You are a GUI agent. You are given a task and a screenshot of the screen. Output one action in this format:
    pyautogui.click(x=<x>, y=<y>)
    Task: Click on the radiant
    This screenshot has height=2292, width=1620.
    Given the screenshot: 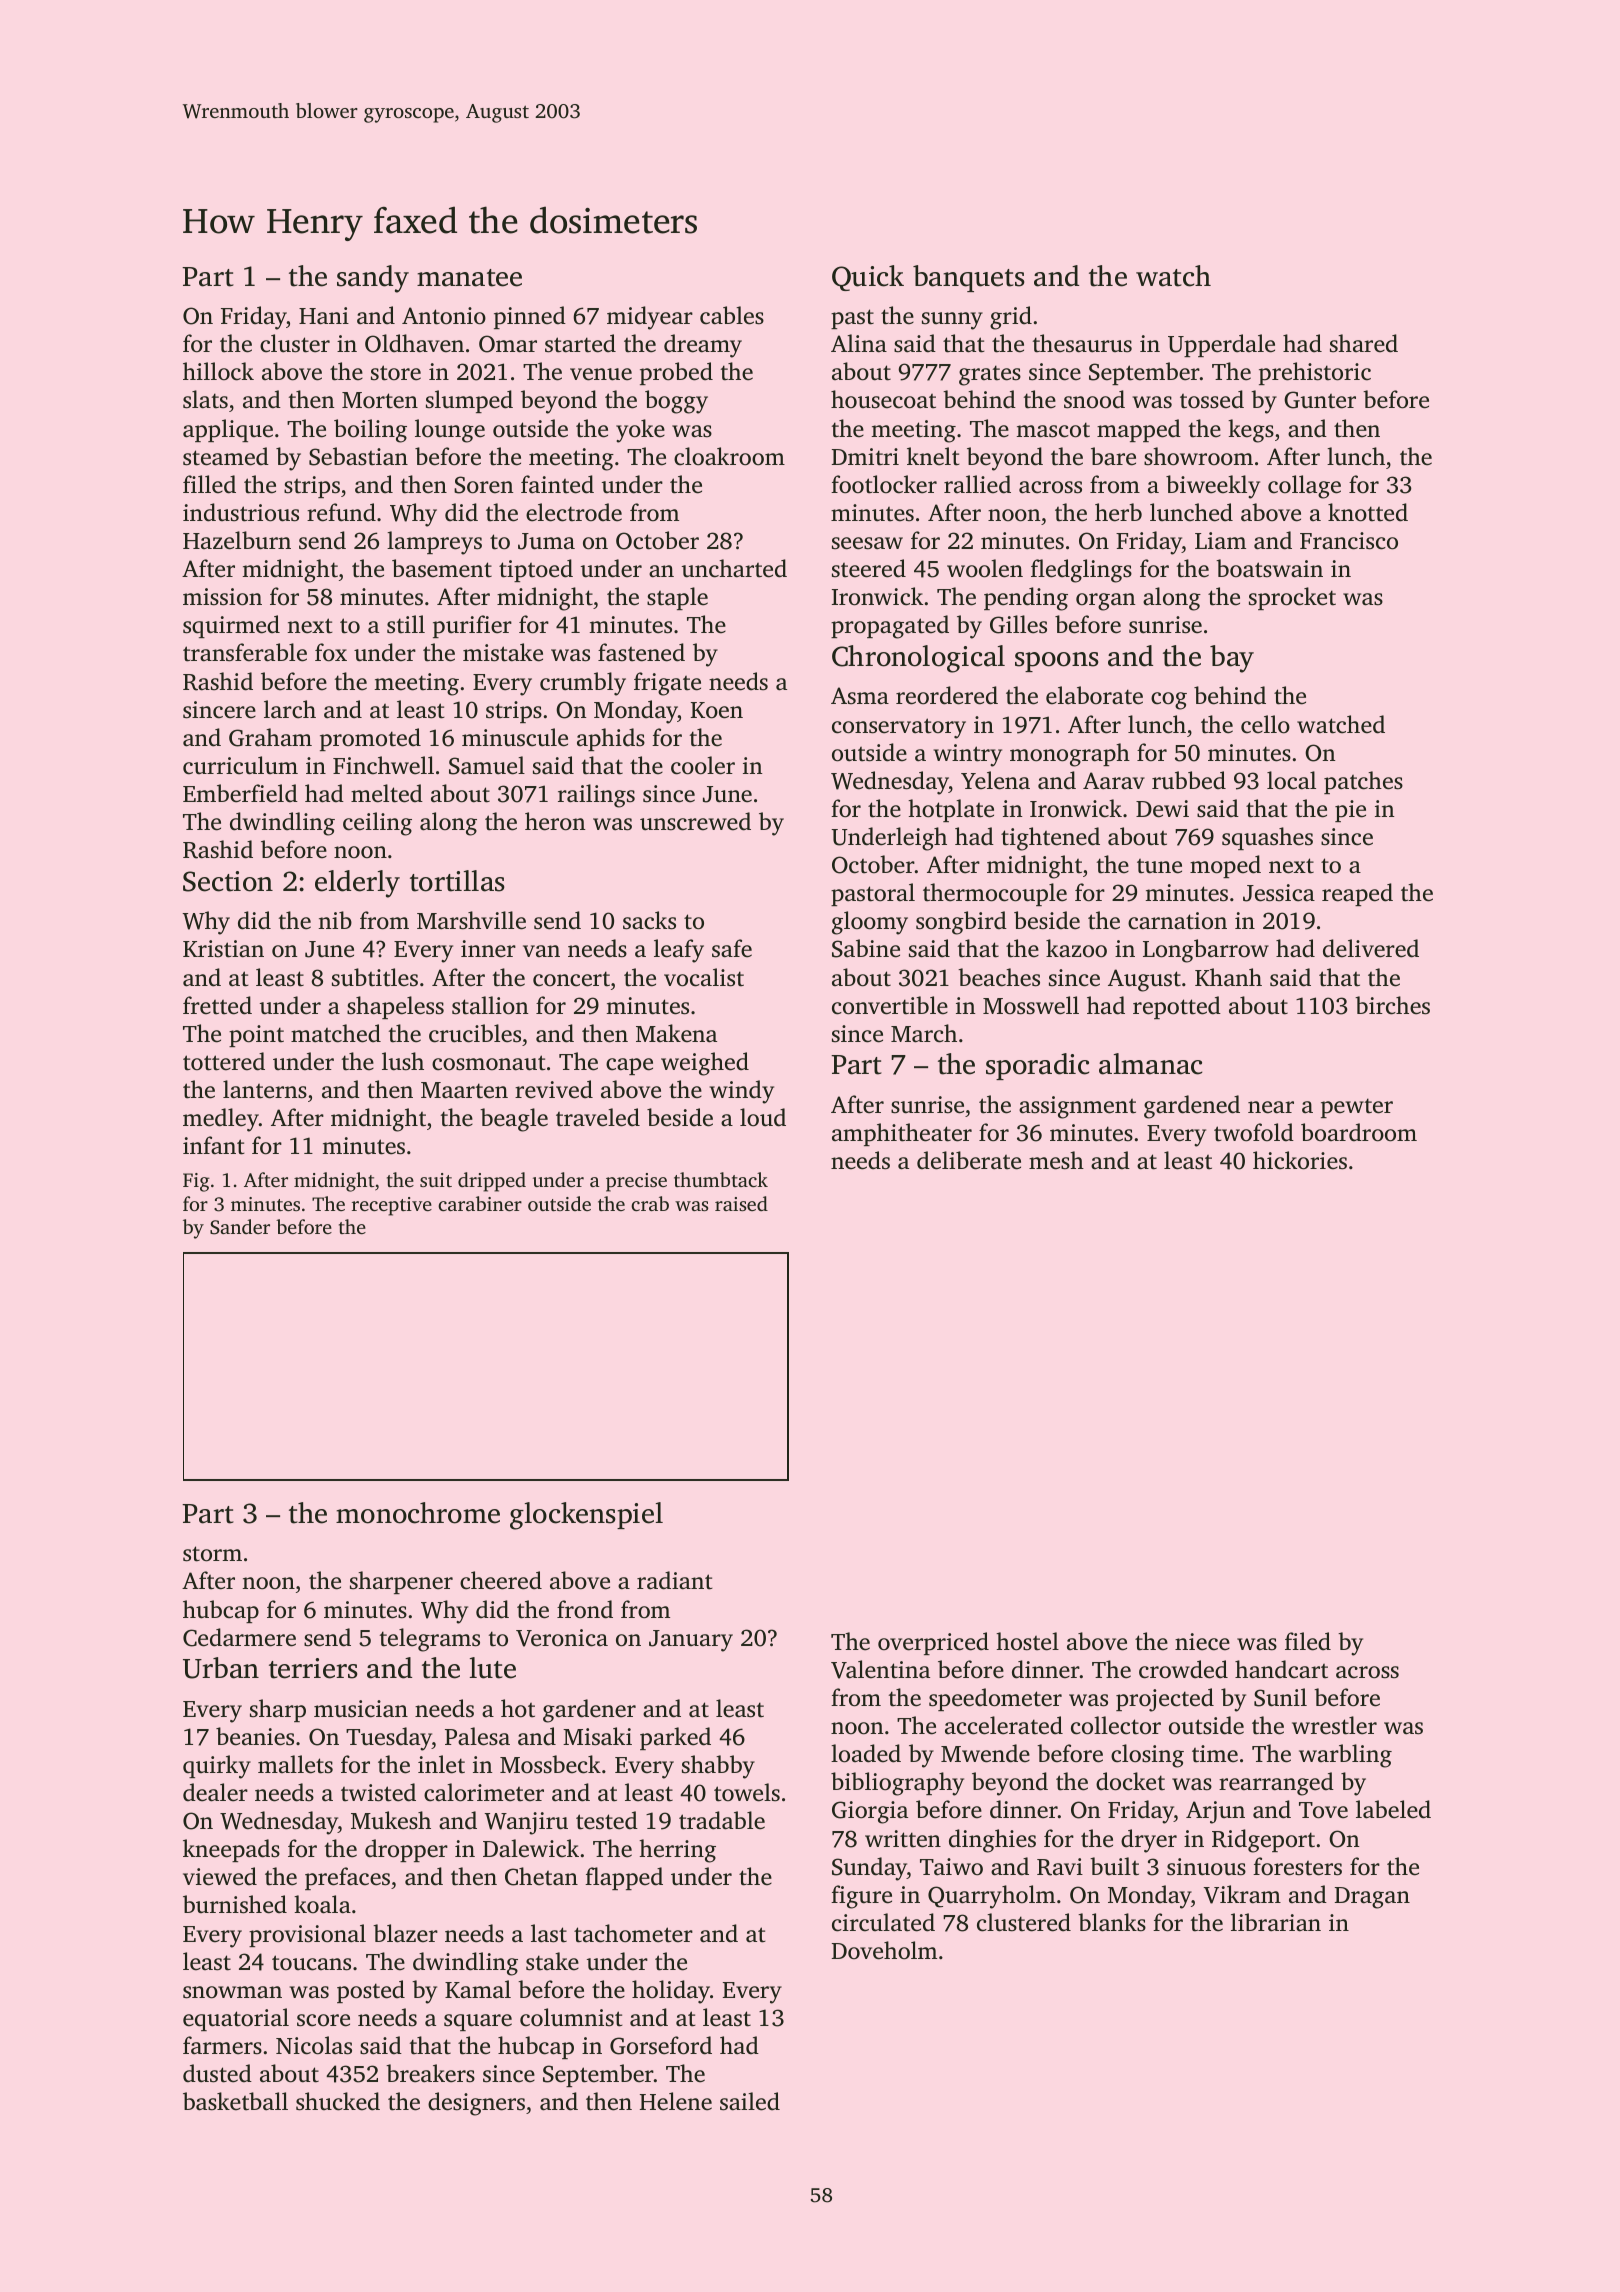 What is the action you would take?
    pyautogui.click(x=675, y=1580)
